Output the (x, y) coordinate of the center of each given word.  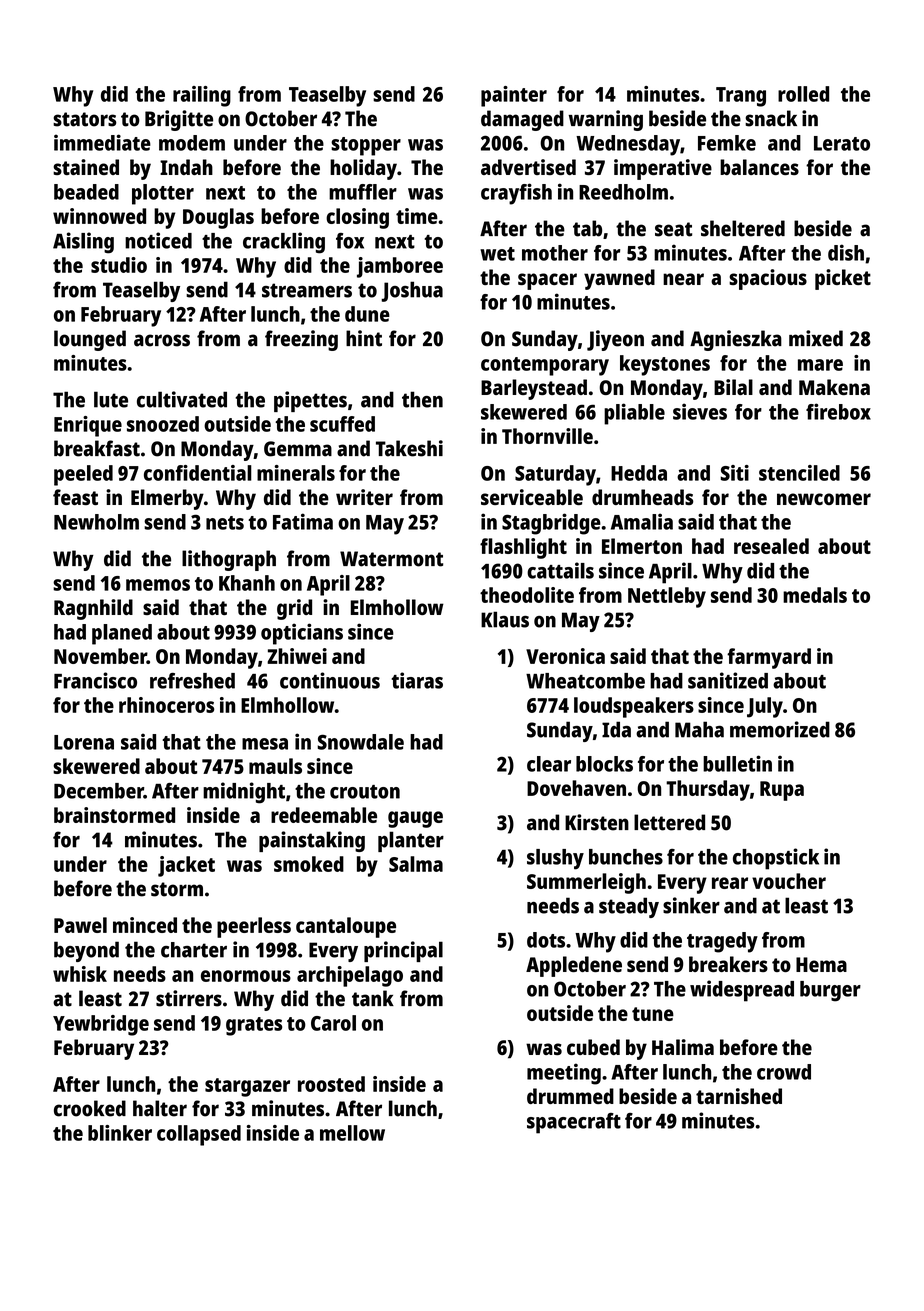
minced (145, 925)
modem (192, 143)
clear (549, 764)
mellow (352, 1133)
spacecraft (574, 1123)
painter (514, 96)
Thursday (708, 790)
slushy (555, 859)
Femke (727, 143)
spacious (768, 279)
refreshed (192, 681)
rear (730, 883)
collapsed (199, 1135)
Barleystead (534, 389)
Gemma (298, 449)
